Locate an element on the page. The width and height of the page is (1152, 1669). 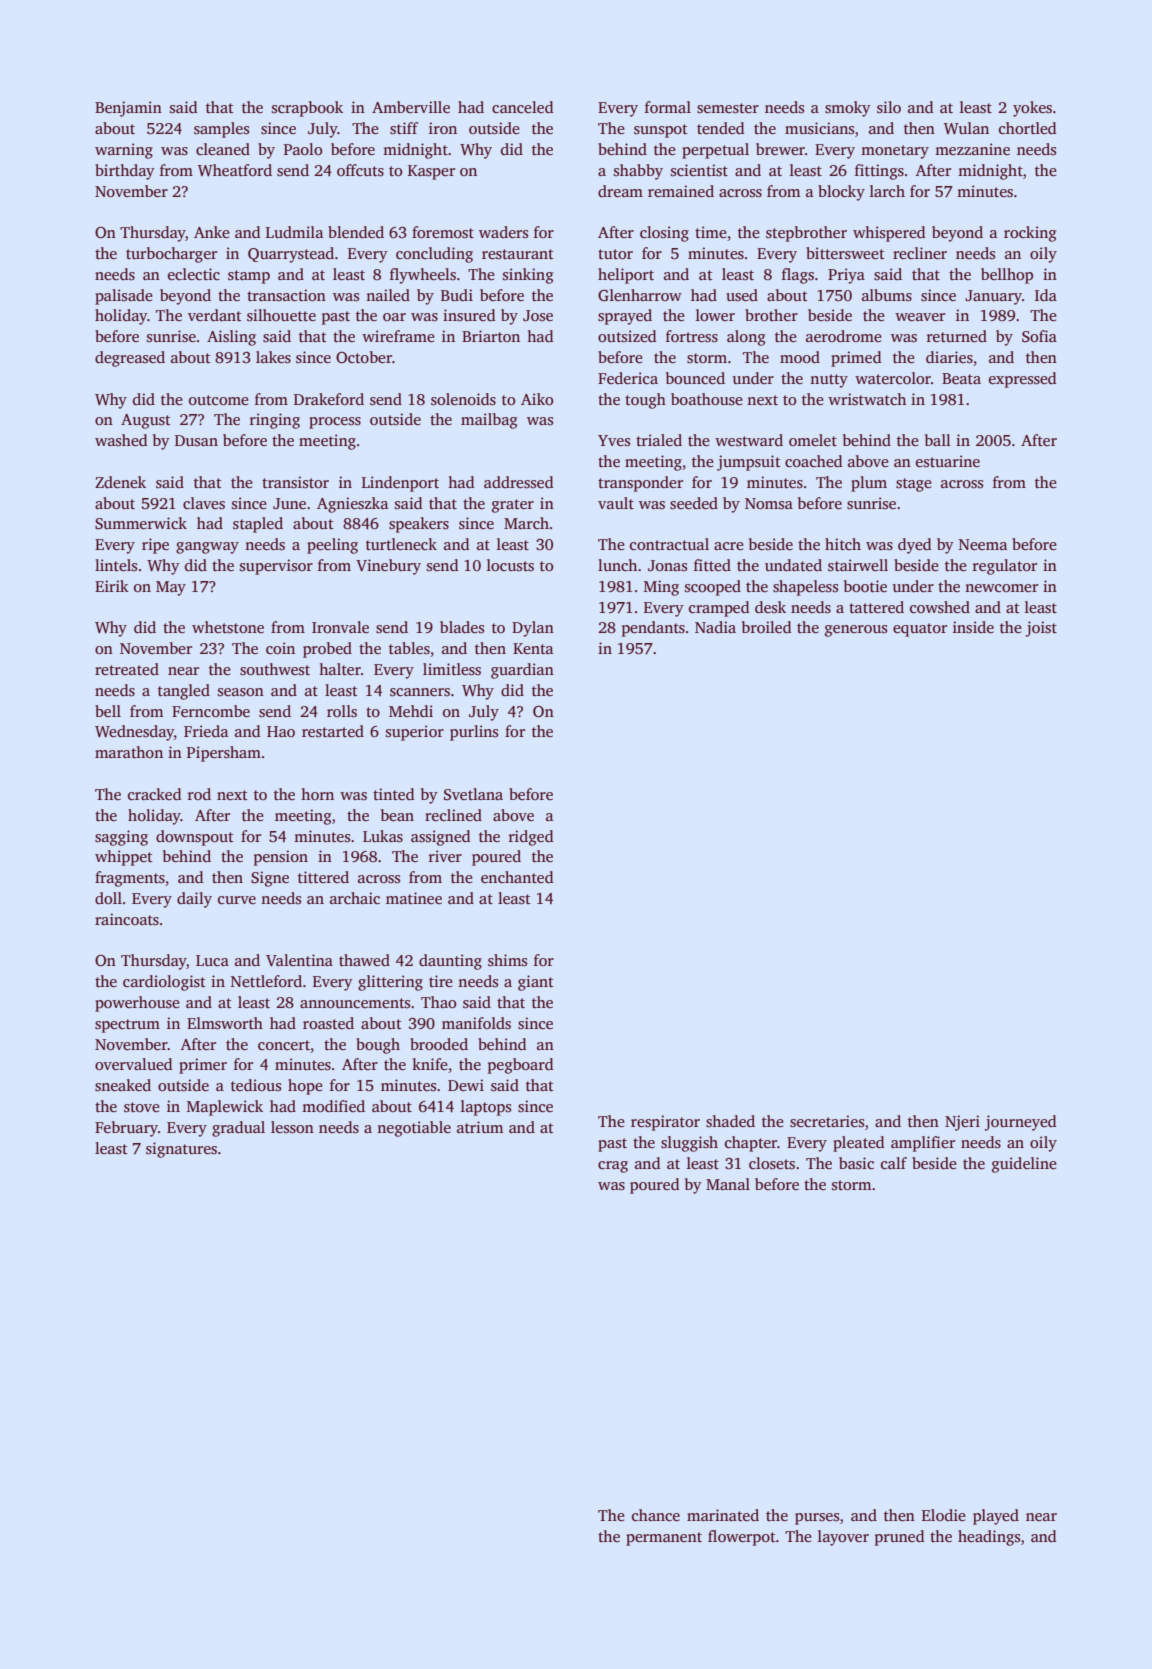
musicians is located at coordinates (819, 128).
